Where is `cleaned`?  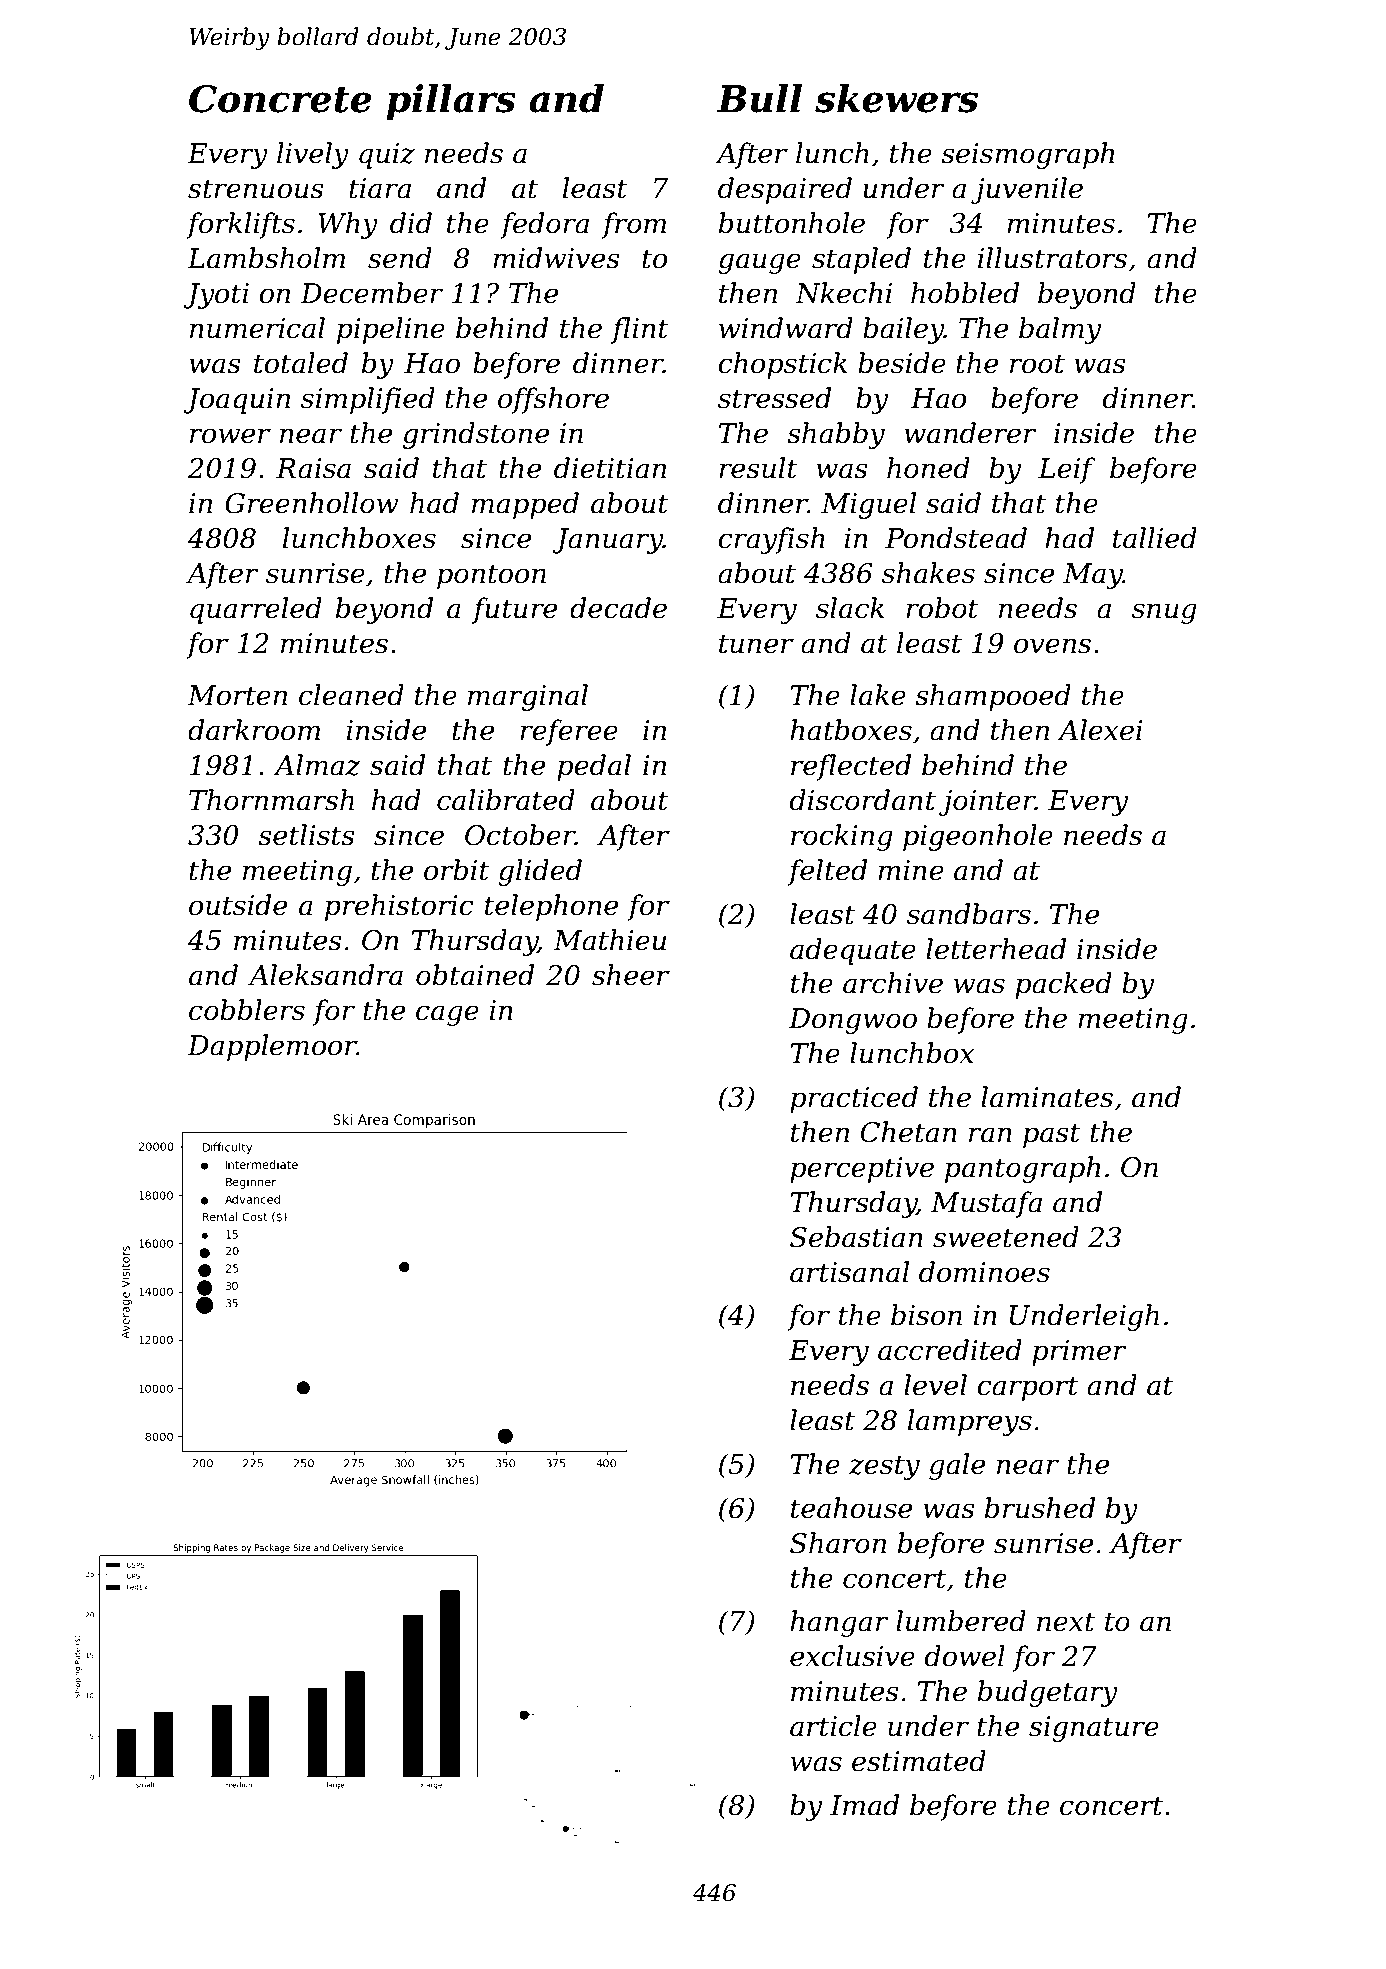 cleaned is located at coordinates (351, 695).
